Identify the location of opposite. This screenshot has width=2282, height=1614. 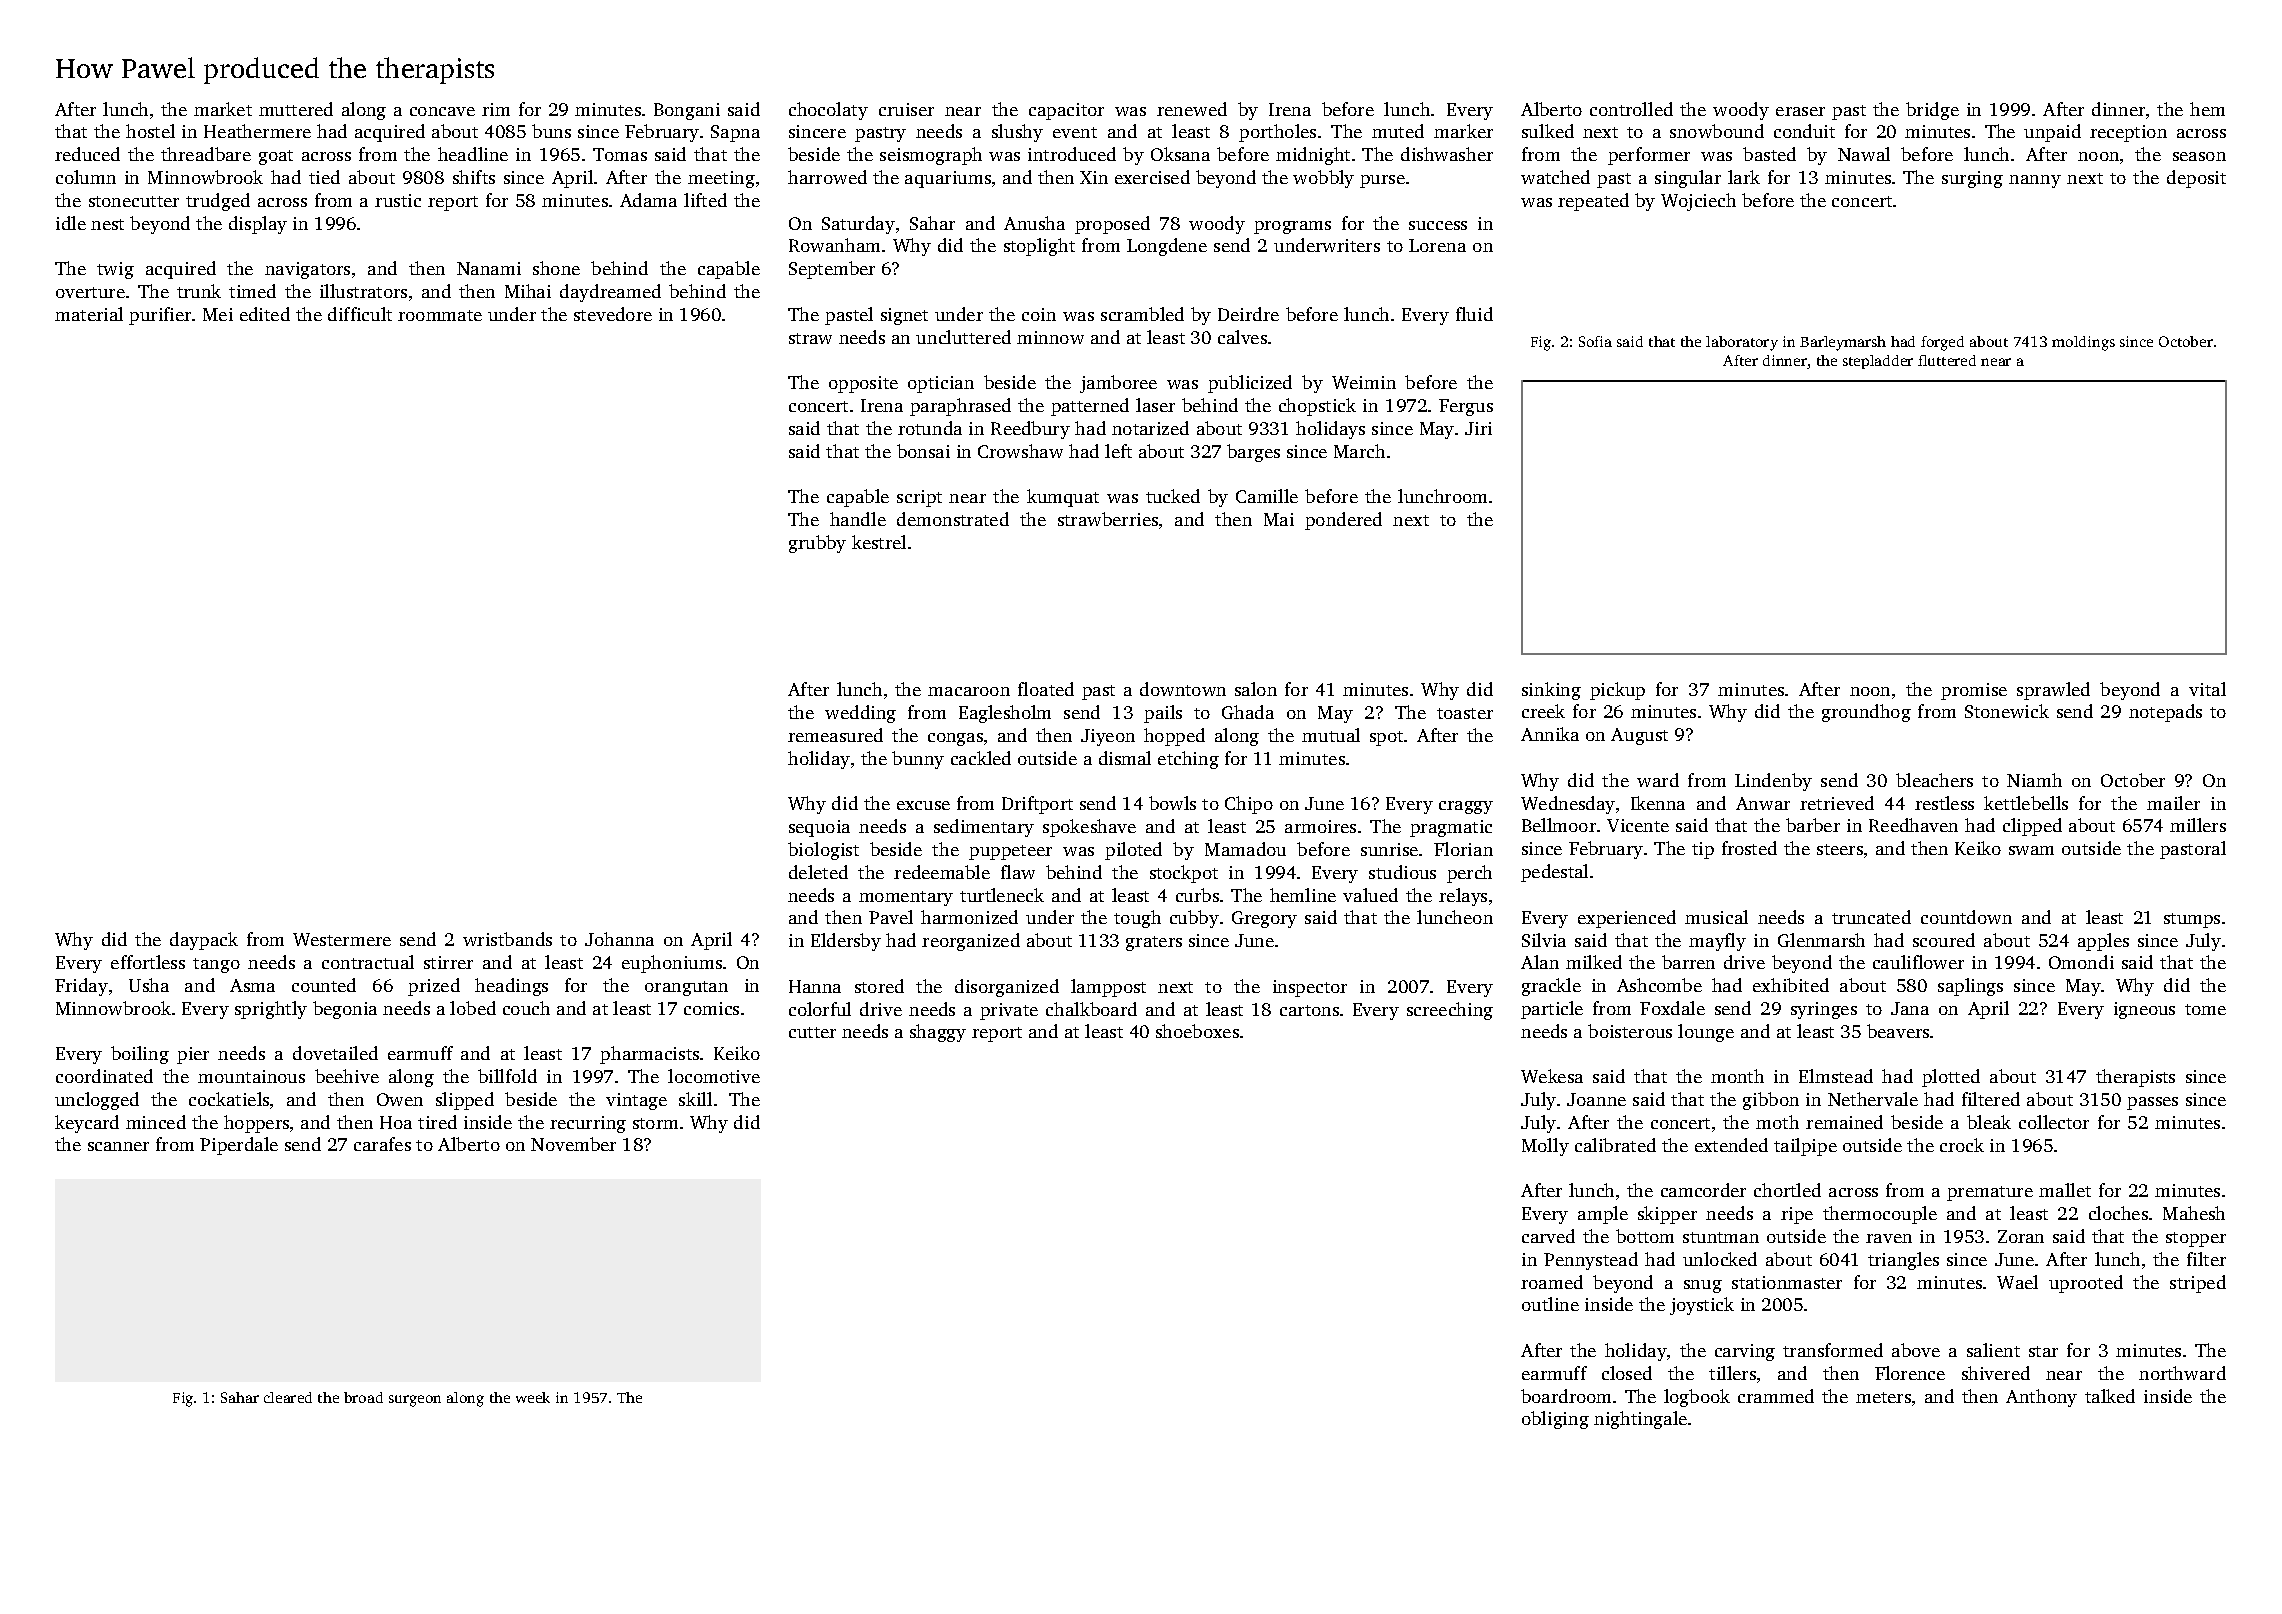
(863, 384).
